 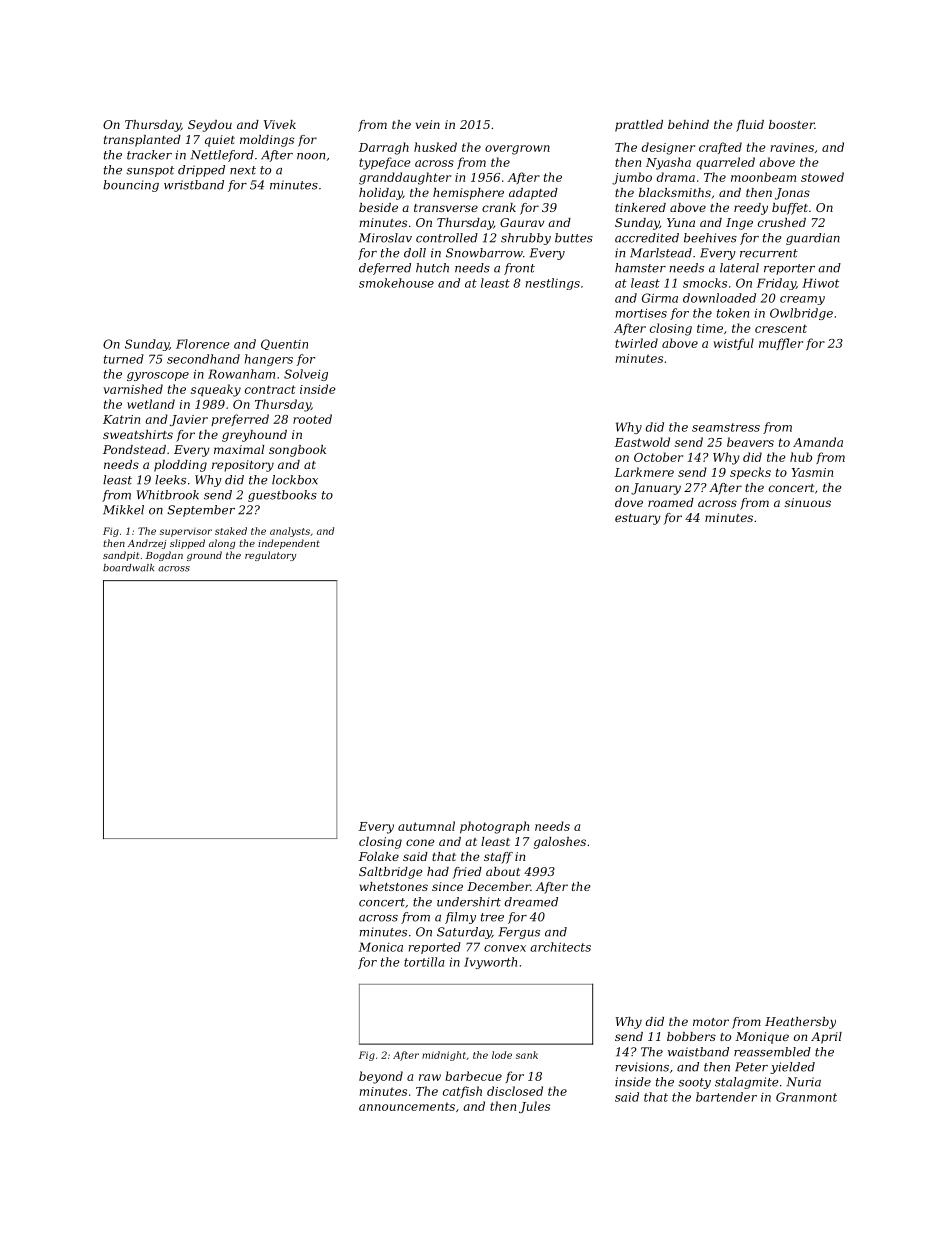 I want to click on behind, so click(x=688, y=124).
